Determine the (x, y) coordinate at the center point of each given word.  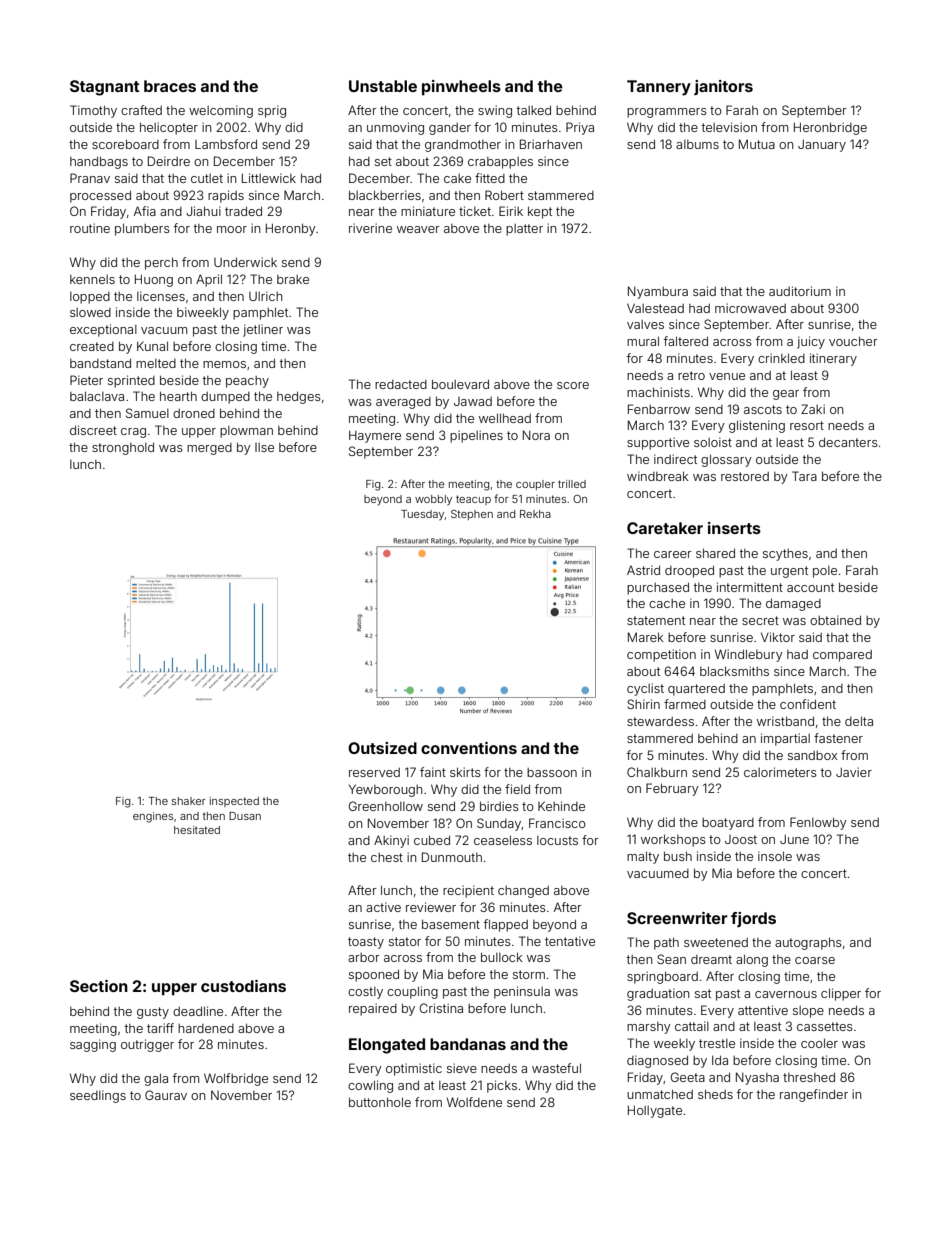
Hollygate (655, 1111)
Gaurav (166, 1095)
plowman (246, 432)
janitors (723, 87)
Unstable (383, 86)
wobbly (433, 500)
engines (153, 817)
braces (170, 86)
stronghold (123, 448)
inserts (734, 528)
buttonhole (380, 1102)
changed (523, 892)
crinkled (781, 358)
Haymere (375, 437)
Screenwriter (677, 918)
